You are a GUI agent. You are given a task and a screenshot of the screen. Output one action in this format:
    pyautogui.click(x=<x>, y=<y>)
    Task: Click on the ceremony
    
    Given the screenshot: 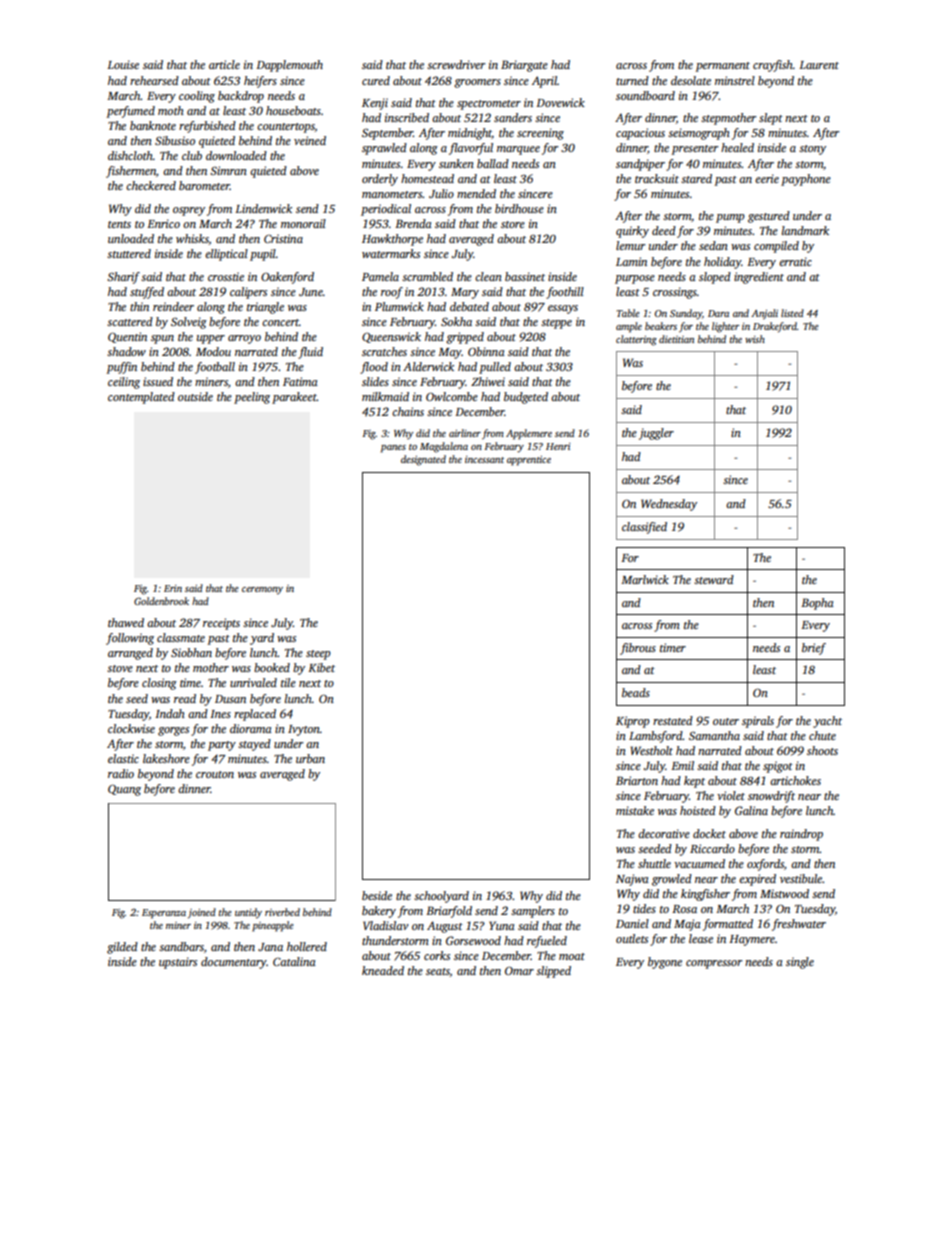 What is the action you would take?
    pyautogui.click(x=262, y=591)
